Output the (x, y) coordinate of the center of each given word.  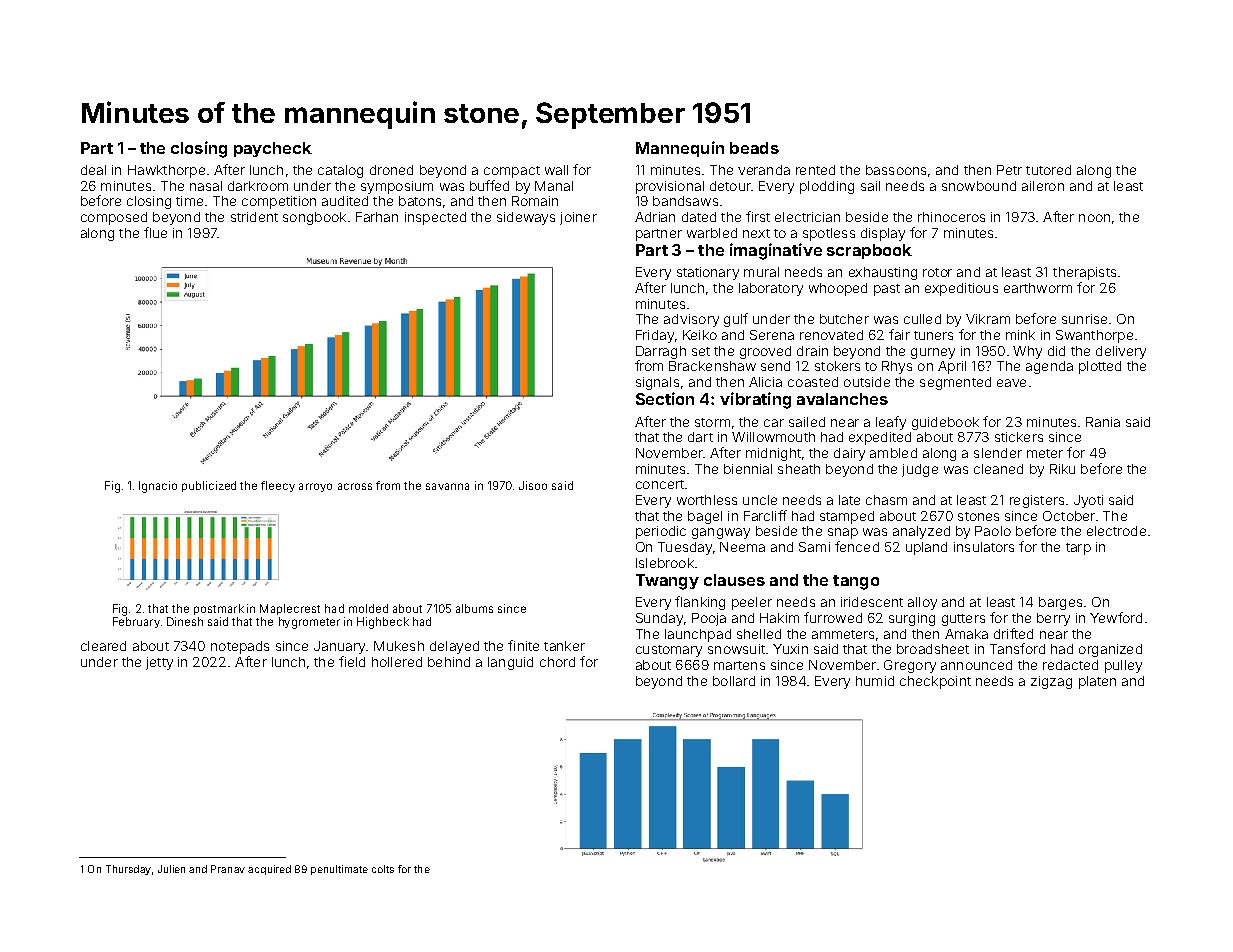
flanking (700, 603)
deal (93, 170)
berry (1053, 619)
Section (665, 398)
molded (368, 608)
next (756, 233)
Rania (1103, 422)
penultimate (339, 870)
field (352, 661)
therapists (1084, 273)
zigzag (1051, 682)
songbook (314, 218)
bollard (734, 681)
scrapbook (869, 251)
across (355, 486)
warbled (712, 233)
